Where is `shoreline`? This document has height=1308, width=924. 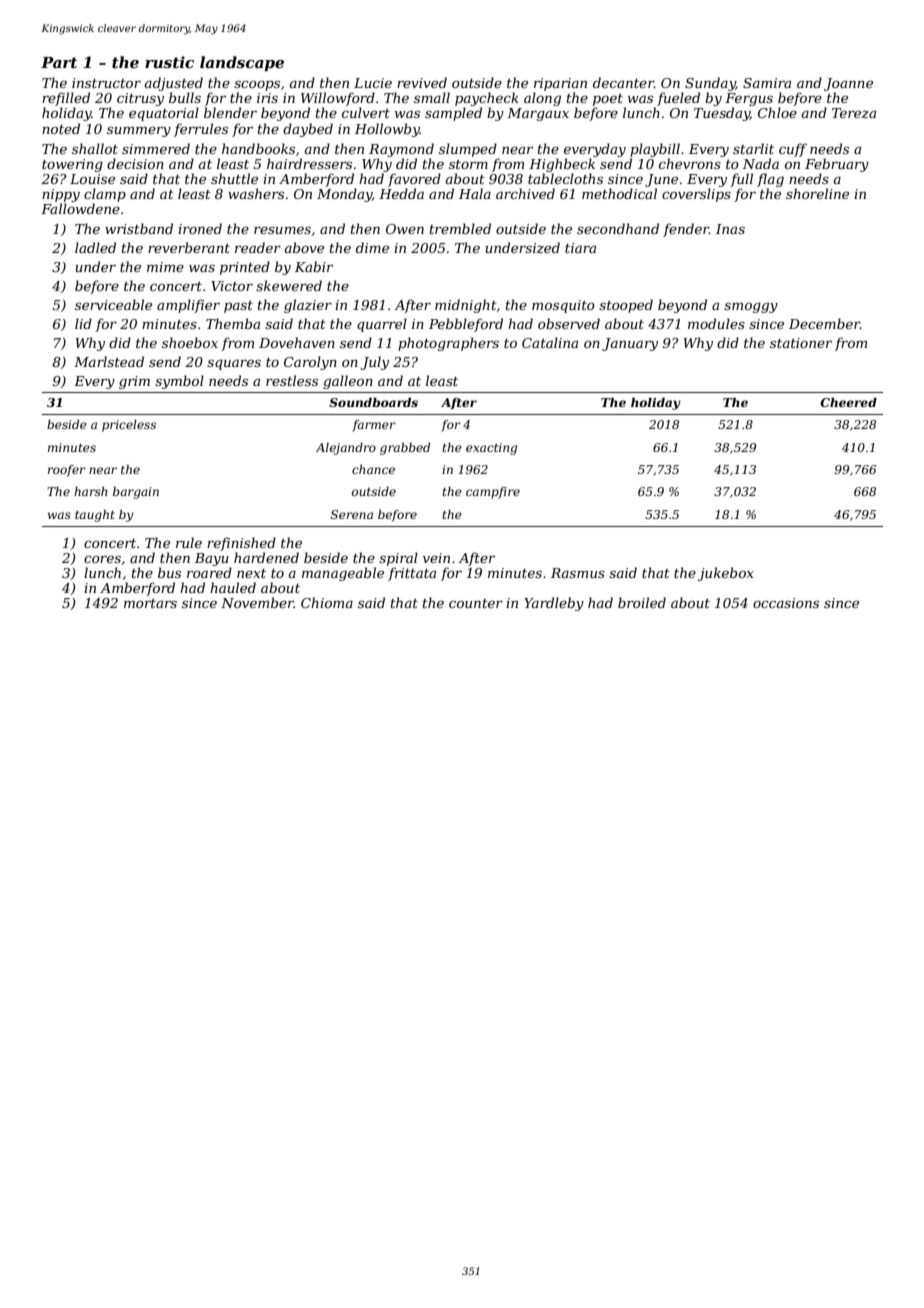 shoreline is located at coordinates (817, 193).
